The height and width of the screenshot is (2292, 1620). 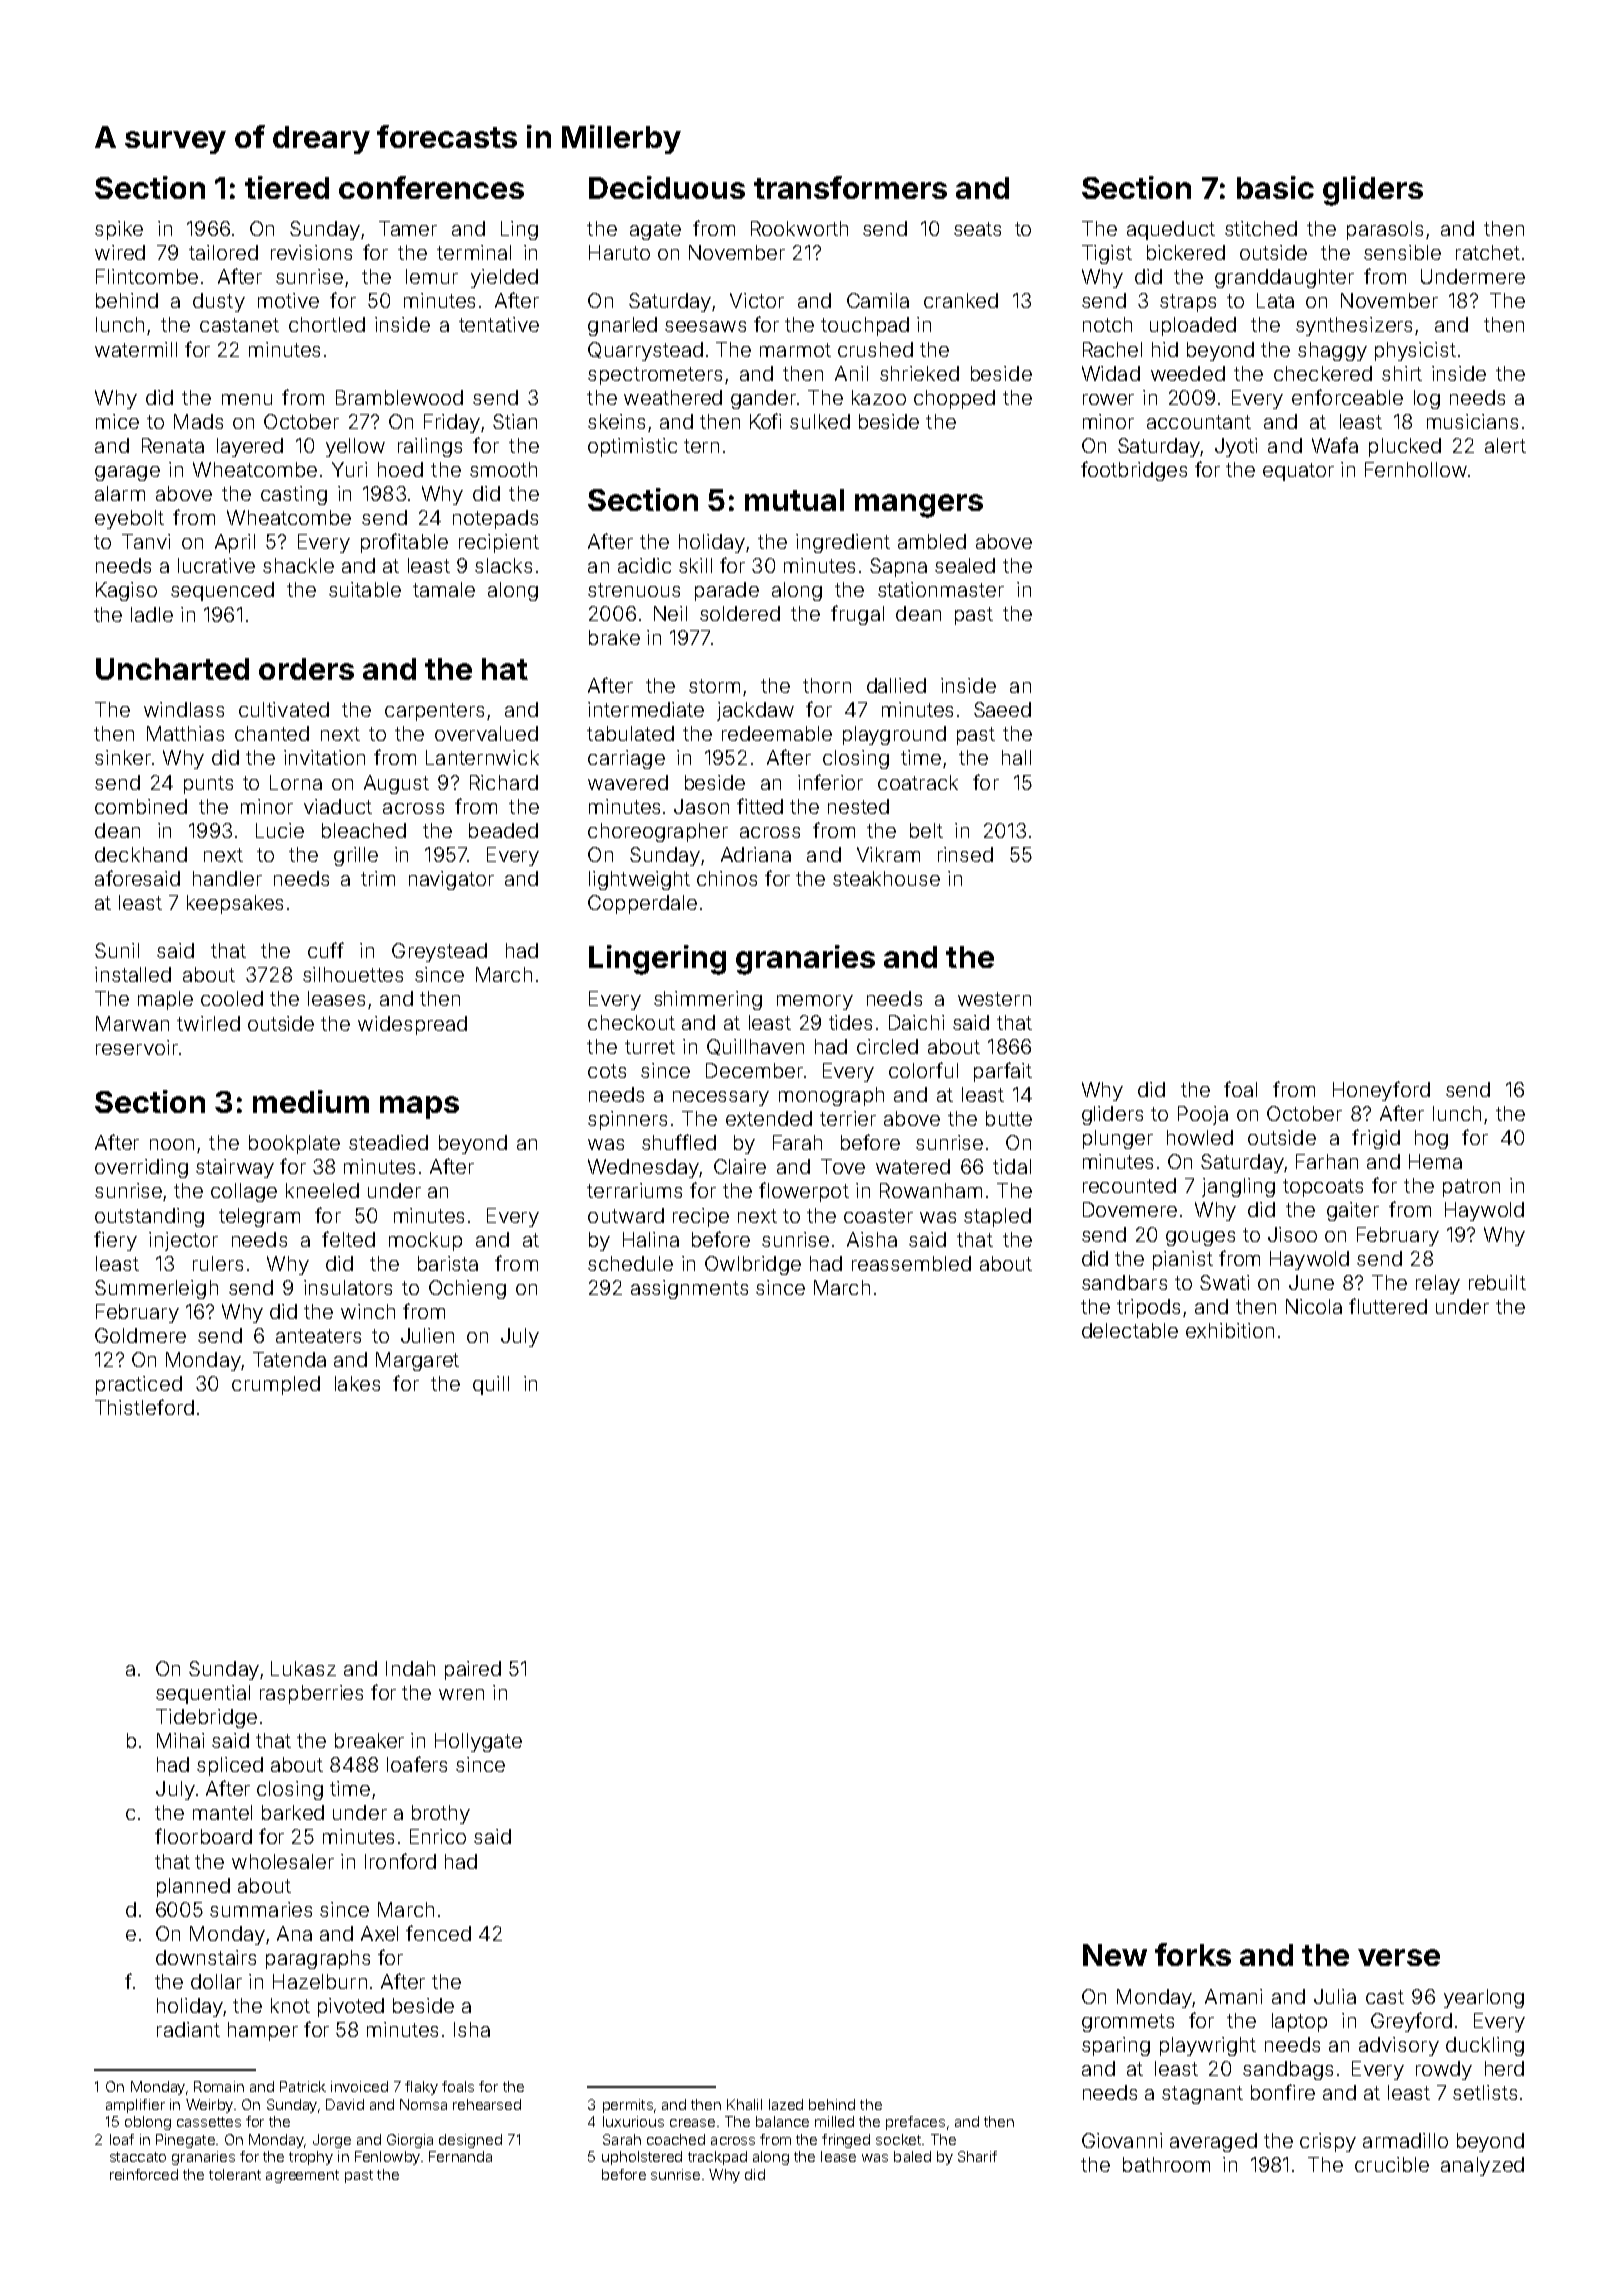 I want to click on bathroom, so click(x=1166, y=2164).
